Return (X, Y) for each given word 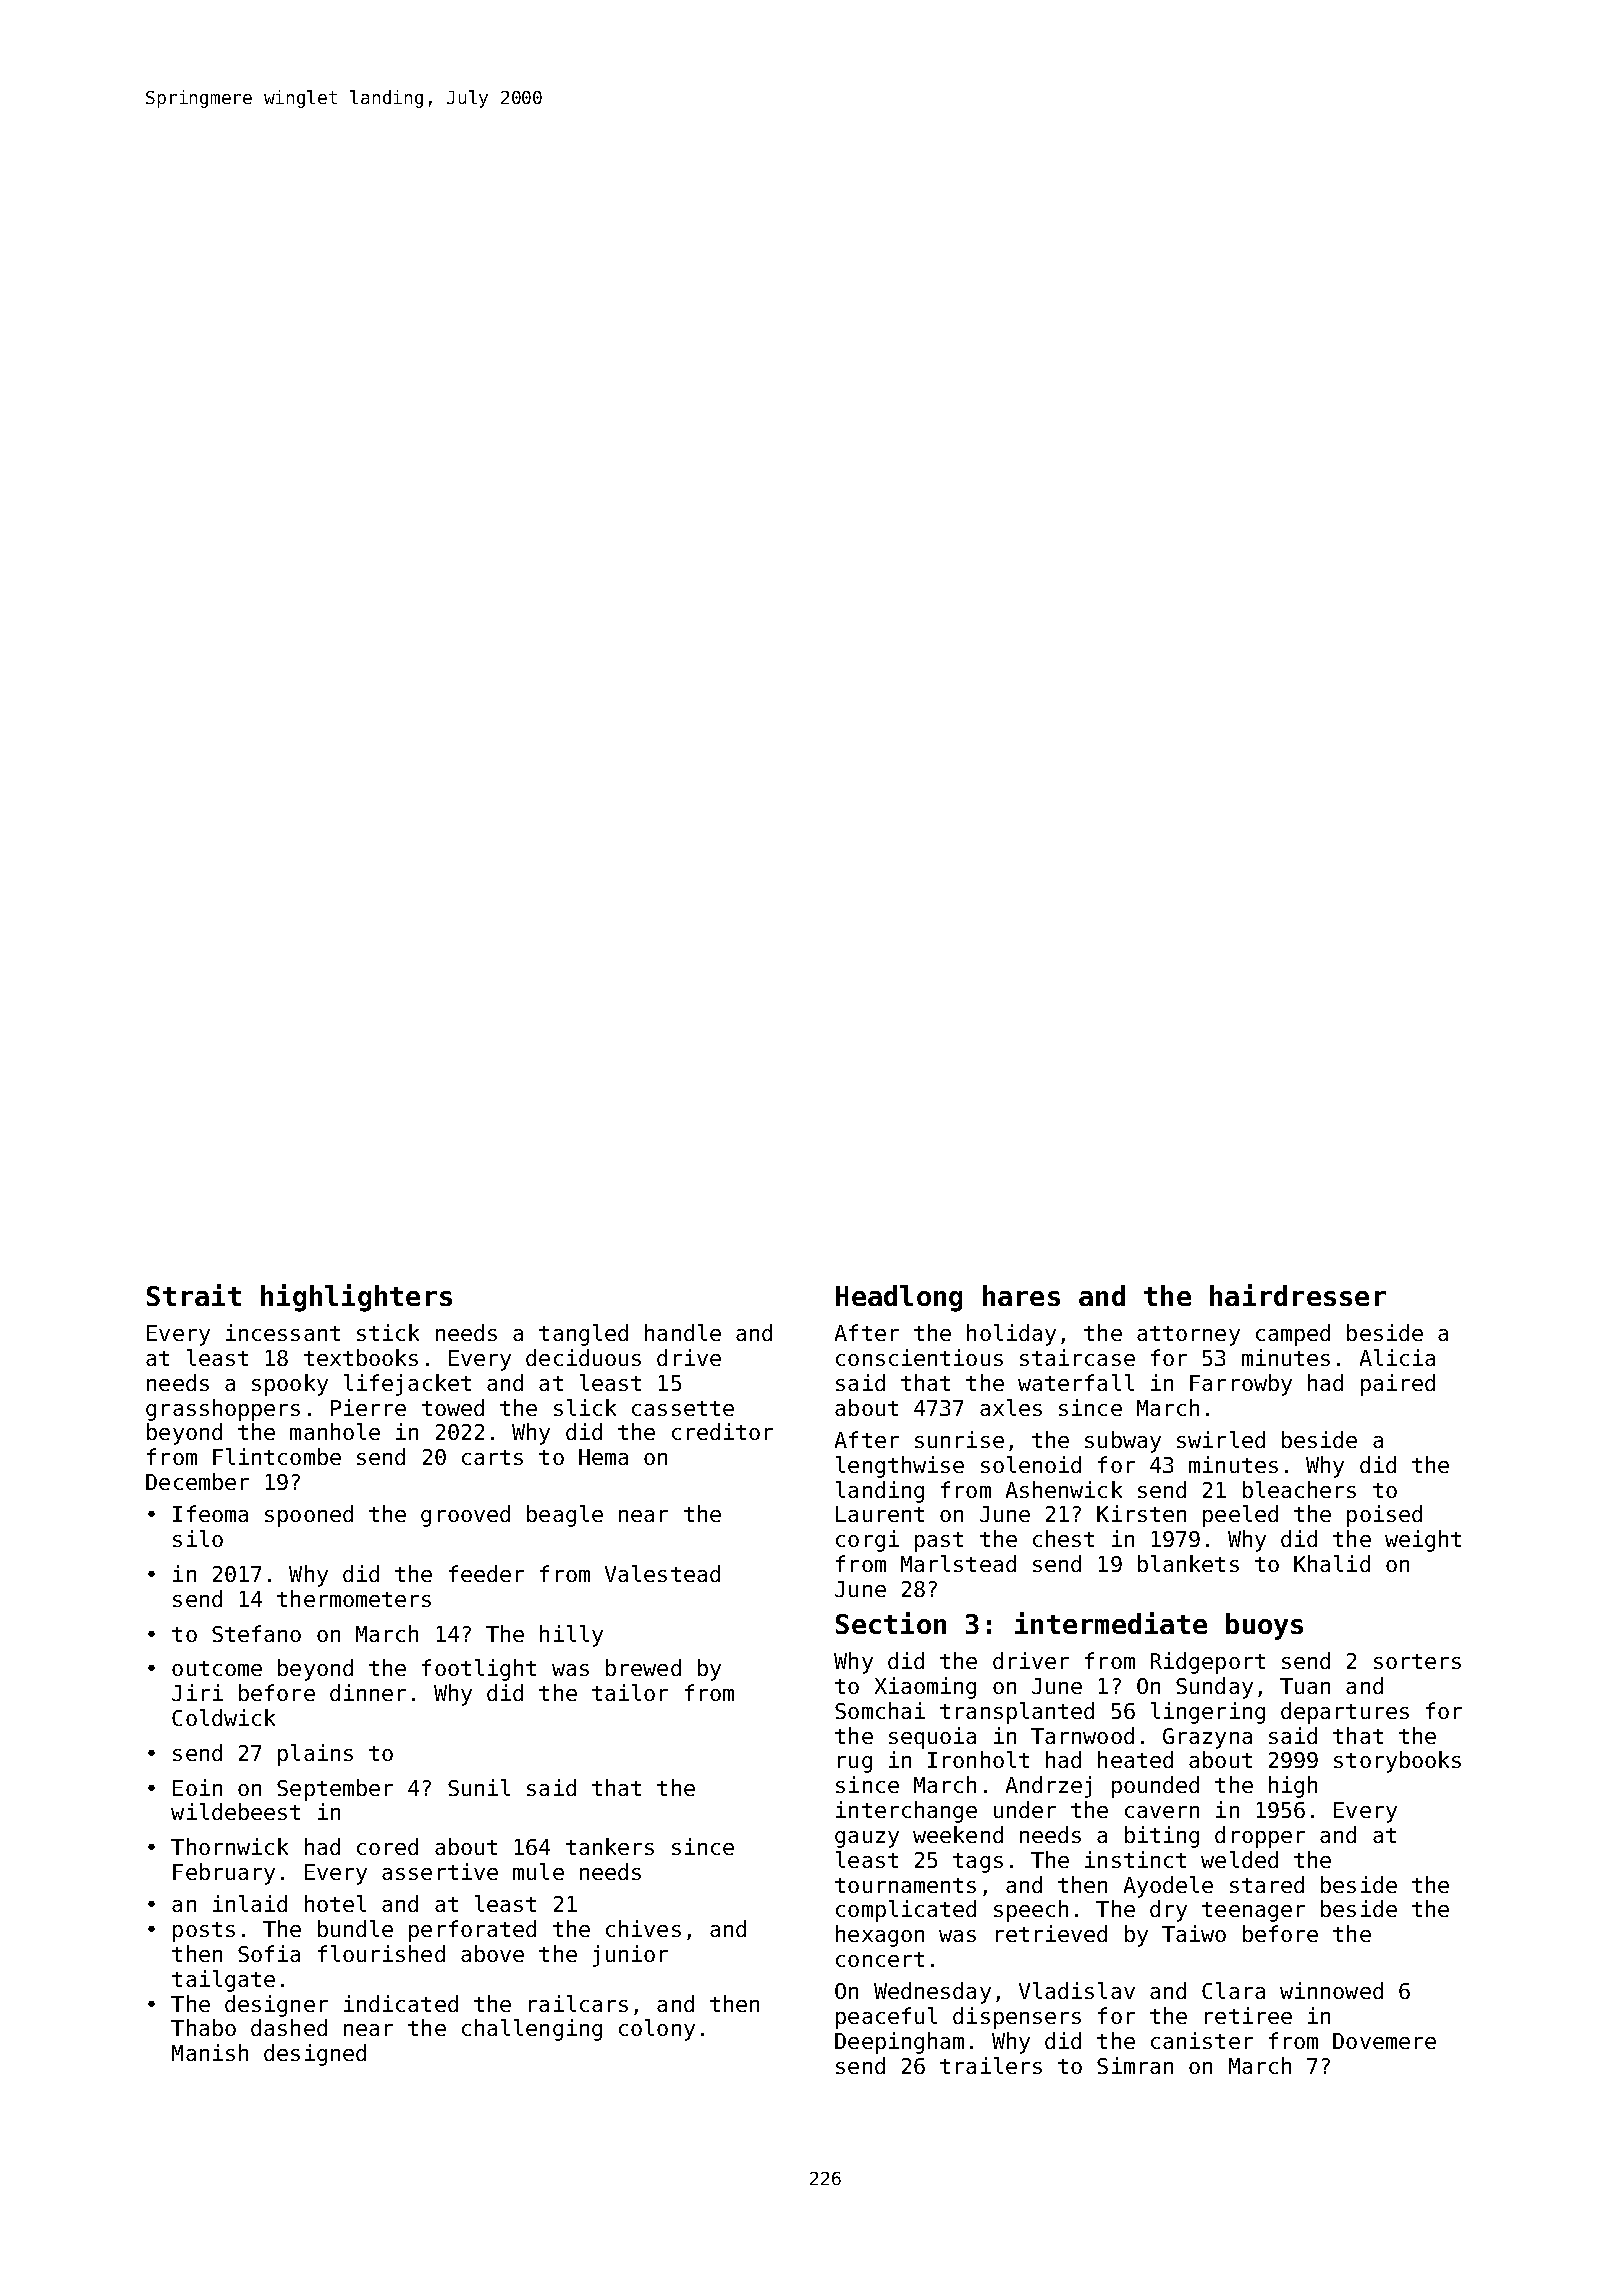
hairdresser (1298, 1295)
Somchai (880, 1710)
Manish (210, 2052)
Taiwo (1194, 1933)
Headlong (899, 1298)
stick (388, 1332)
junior (630, 1956)
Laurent (880, 1514)
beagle (565, 1516)
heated (1135, 1759)
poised (1384, 1516)
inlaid (250, 1903)
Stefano (256, 1633)
